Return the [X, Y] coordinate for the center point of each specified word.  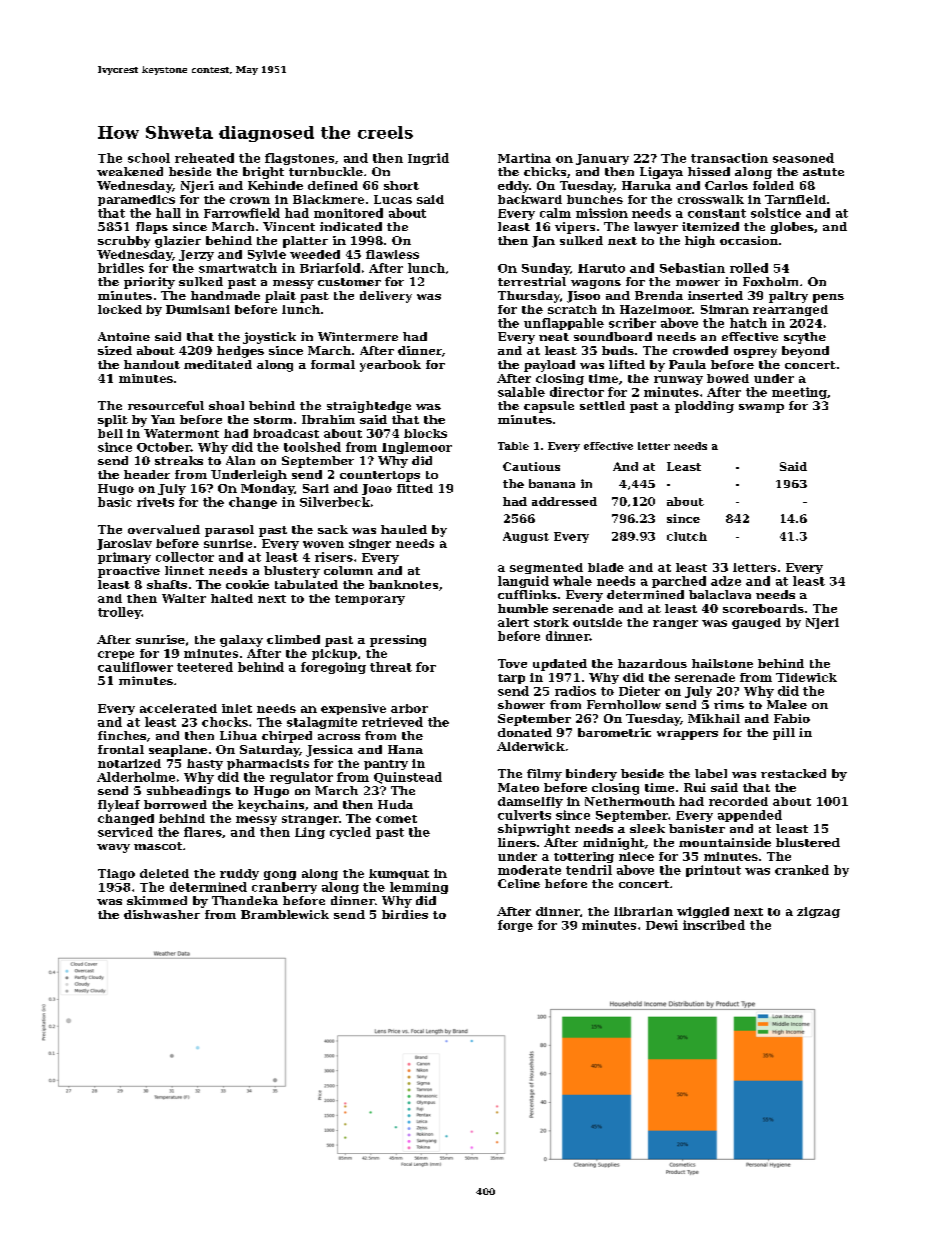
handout [152, 364]
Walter [184, 598]
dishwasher [162, 914]
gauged [756, 623]
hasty [205, 764]
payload [549, 366]
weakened [130, 171]
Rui [695, 787]
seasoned [803, 158]
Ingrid [428, 159]
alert [513, 622]
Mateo [518, 787]
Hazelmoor [656, 309]
